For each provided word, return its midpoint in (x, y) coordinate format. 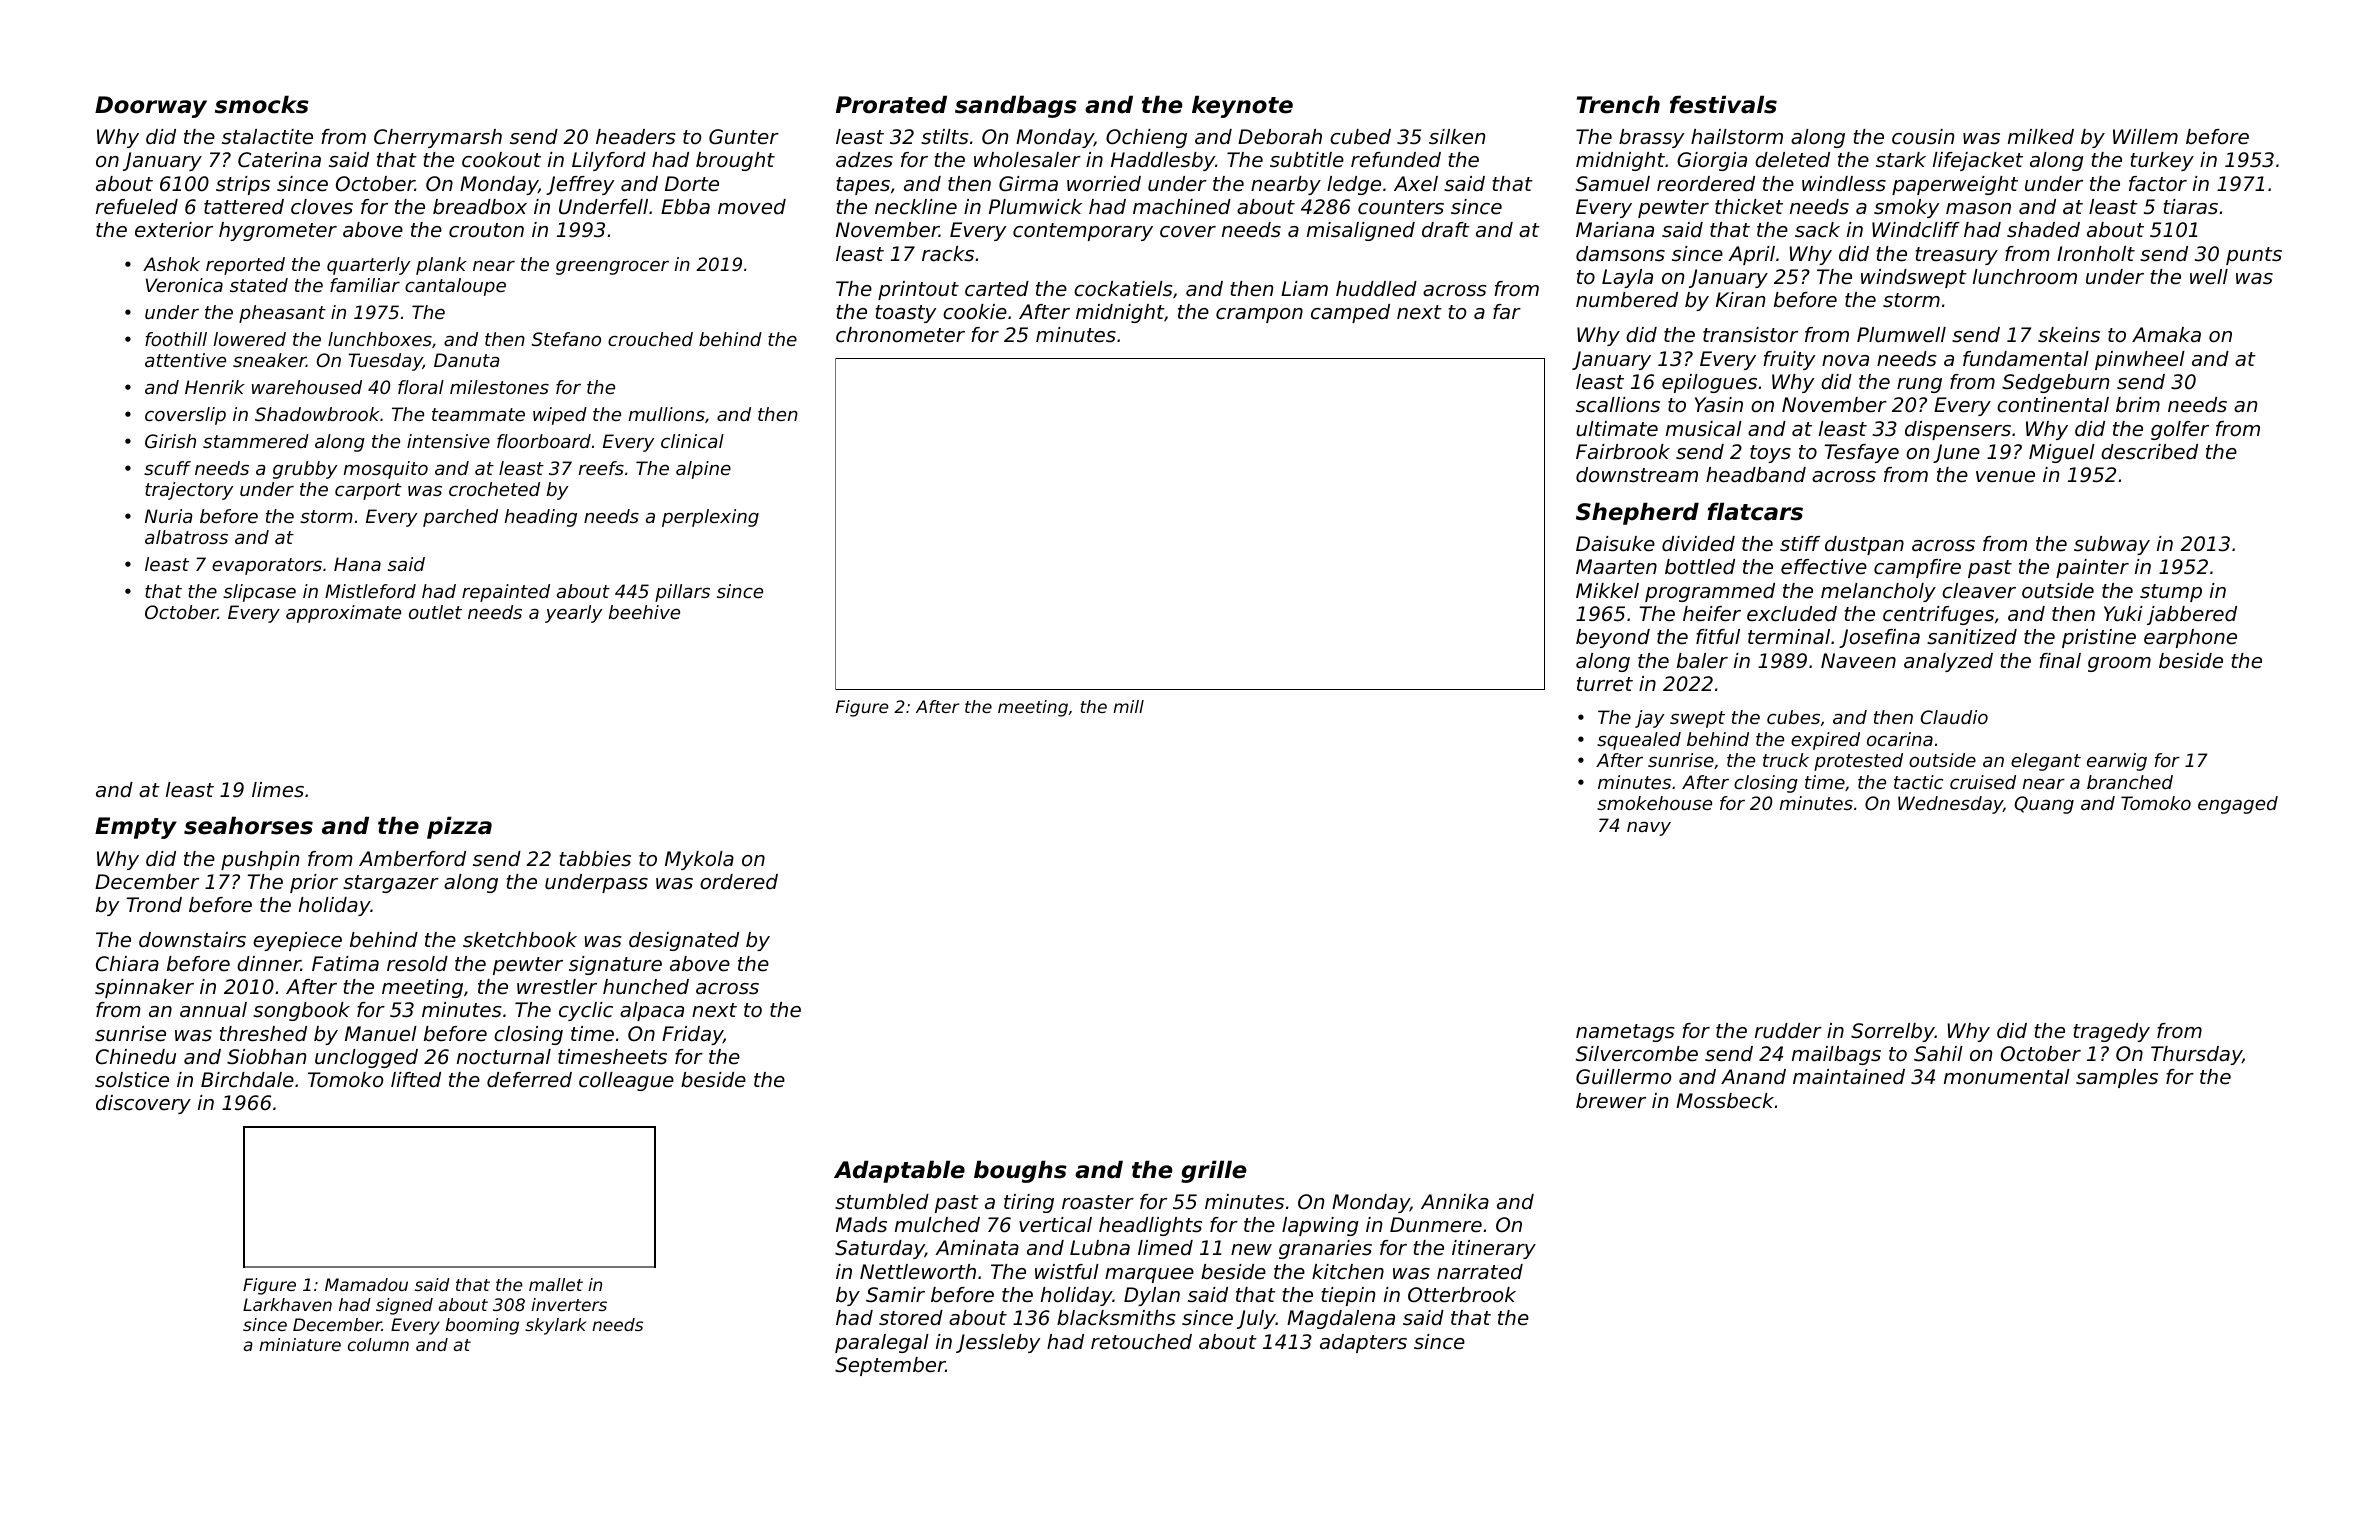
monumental (2007, 1077)
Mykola (699, 860)
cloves (322, 207)
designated (684, 941)
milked (2041, 137)
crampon (1259, 315)
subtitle (1307, 160)
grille (1214, 1171)
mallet (556, 1284)
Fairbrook (1623, 452)
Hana (357, 564)
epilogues (1709, 383)
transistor (1750, 335)
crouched (650, 339)
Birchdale (247, 1080)
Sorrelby (1893, 1032)
